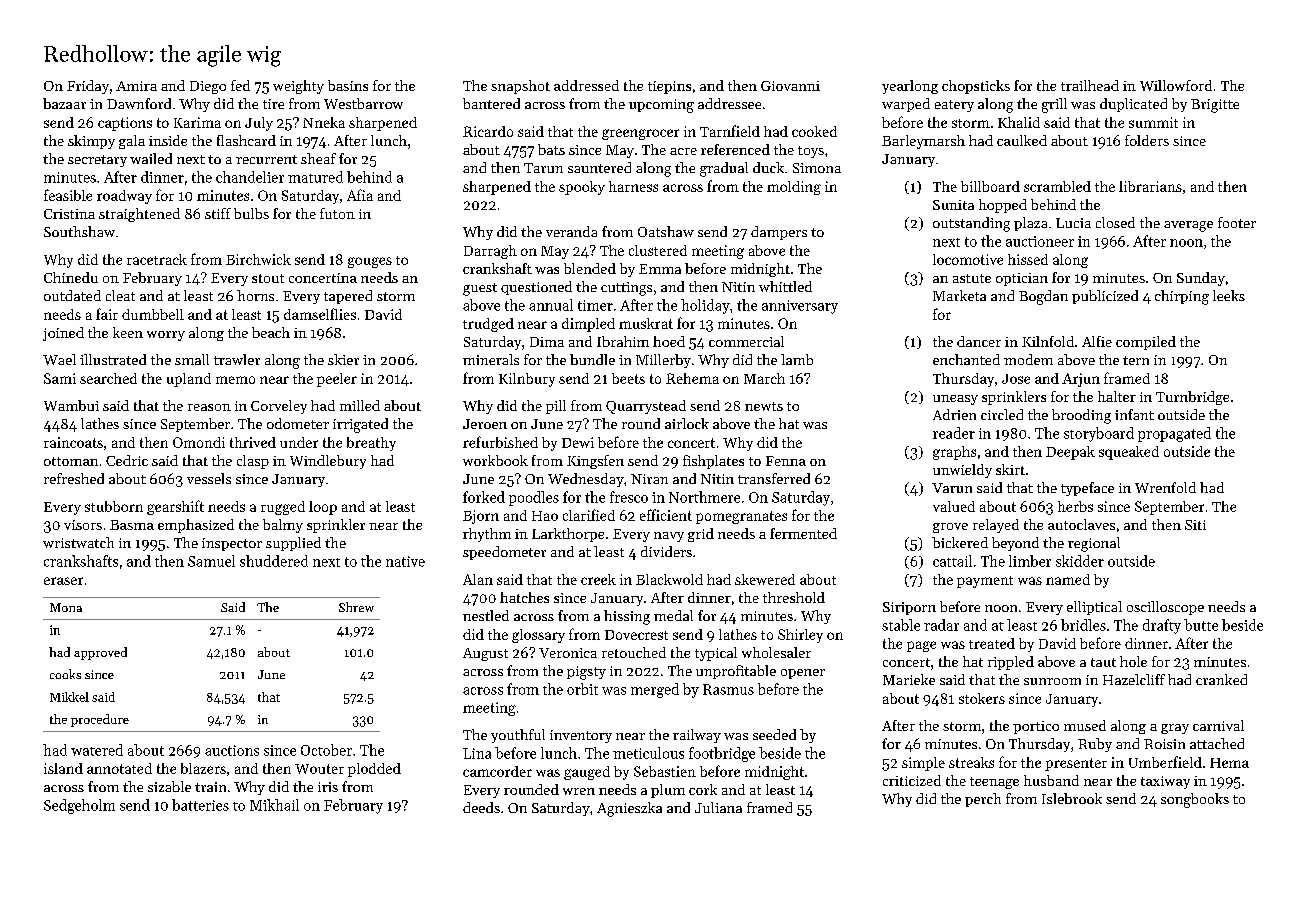 This screenshot has height=924, width=1308. I want to click on average, so click(1188, 226).
